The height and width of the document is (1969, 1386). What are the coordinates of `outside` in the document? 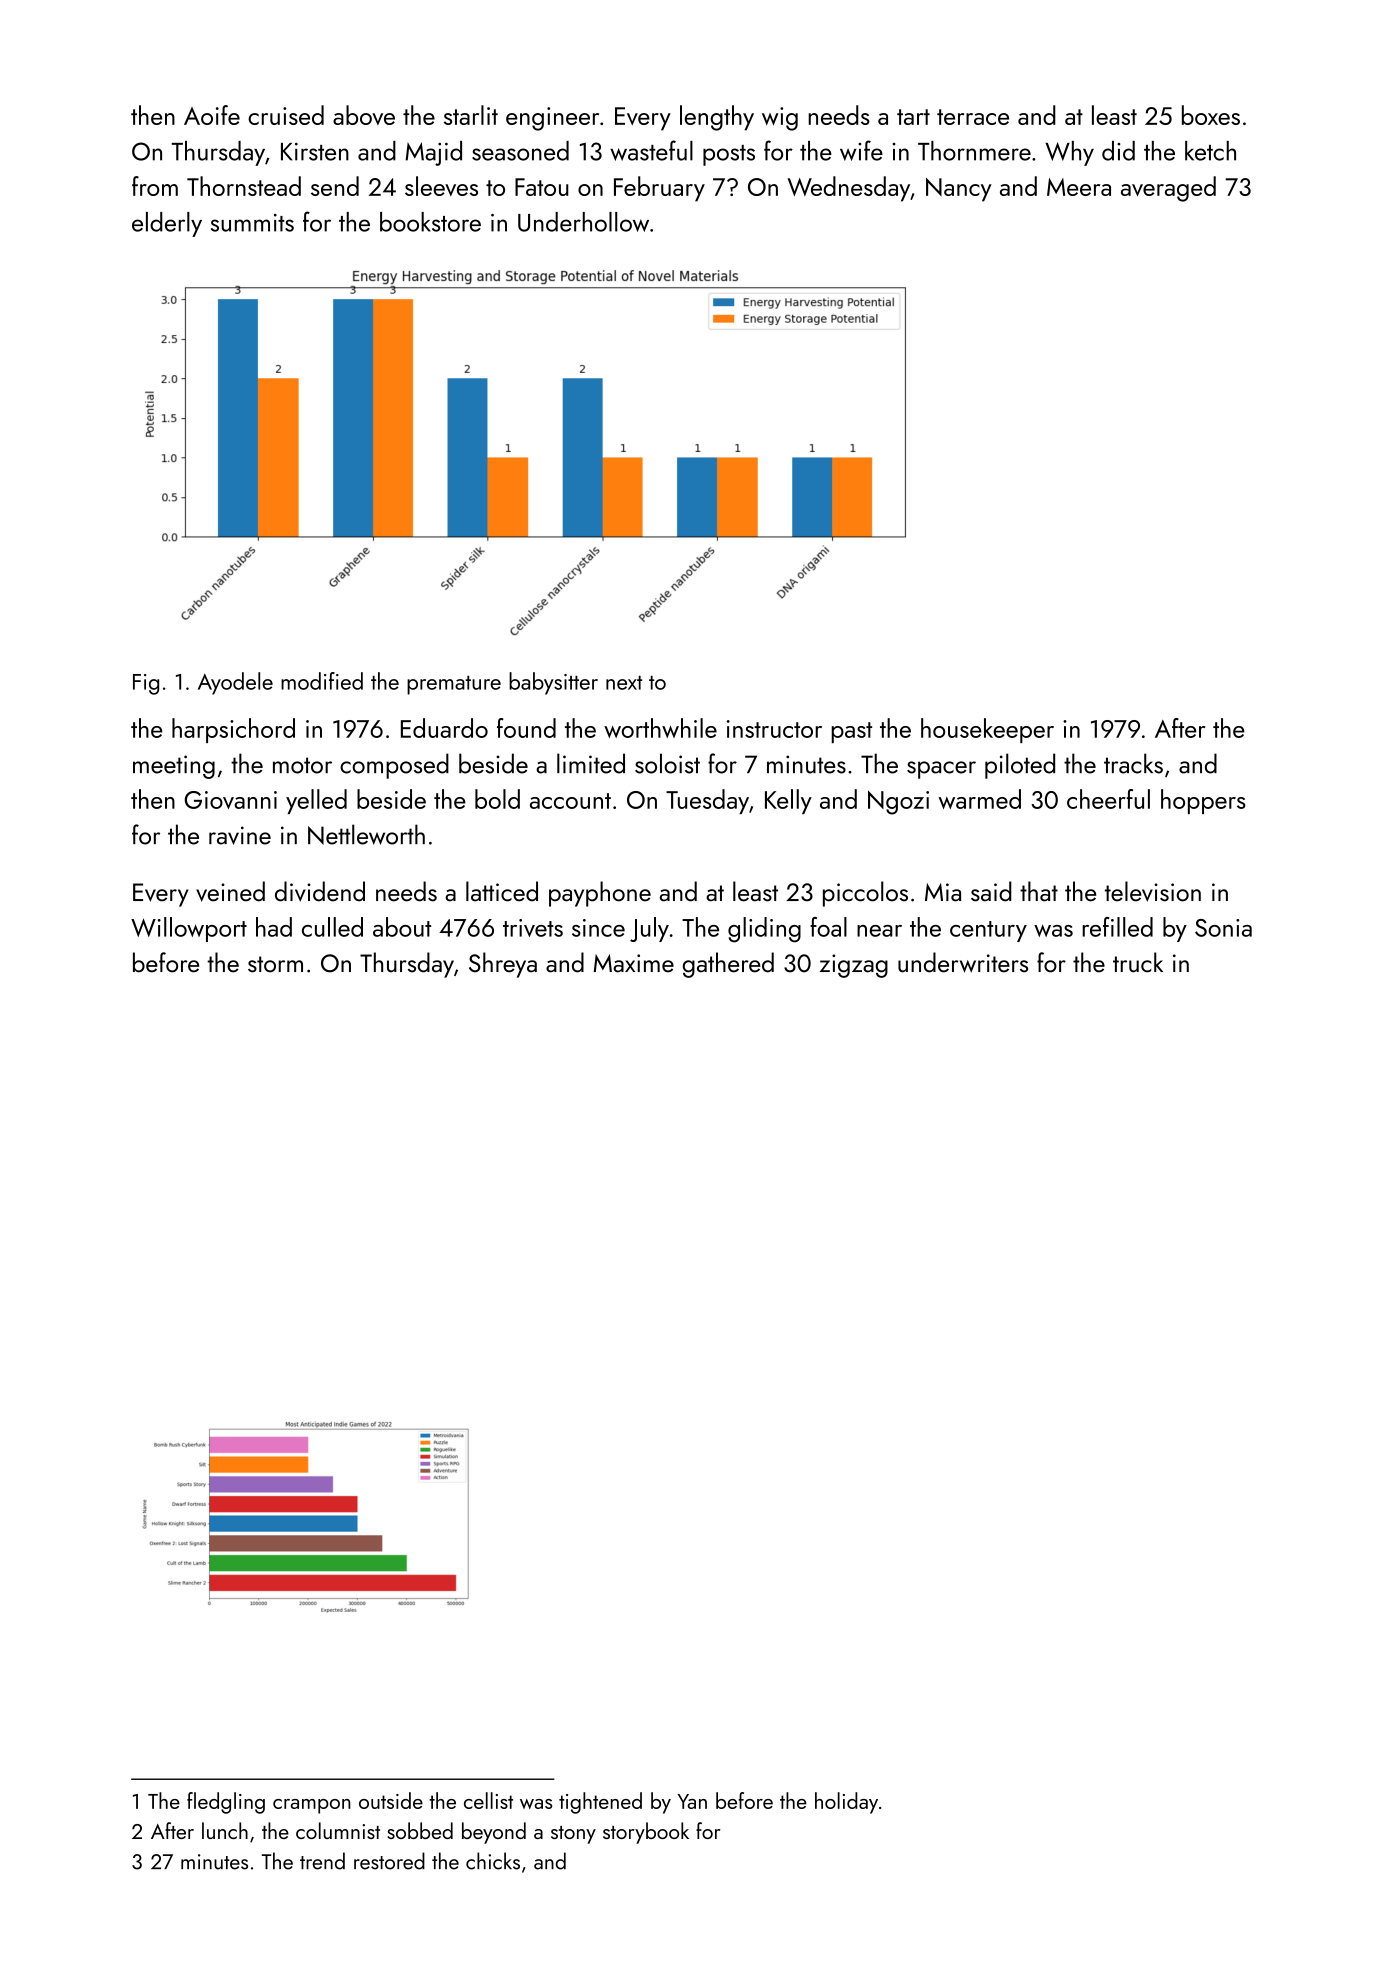 It's located at (391, 1800).
